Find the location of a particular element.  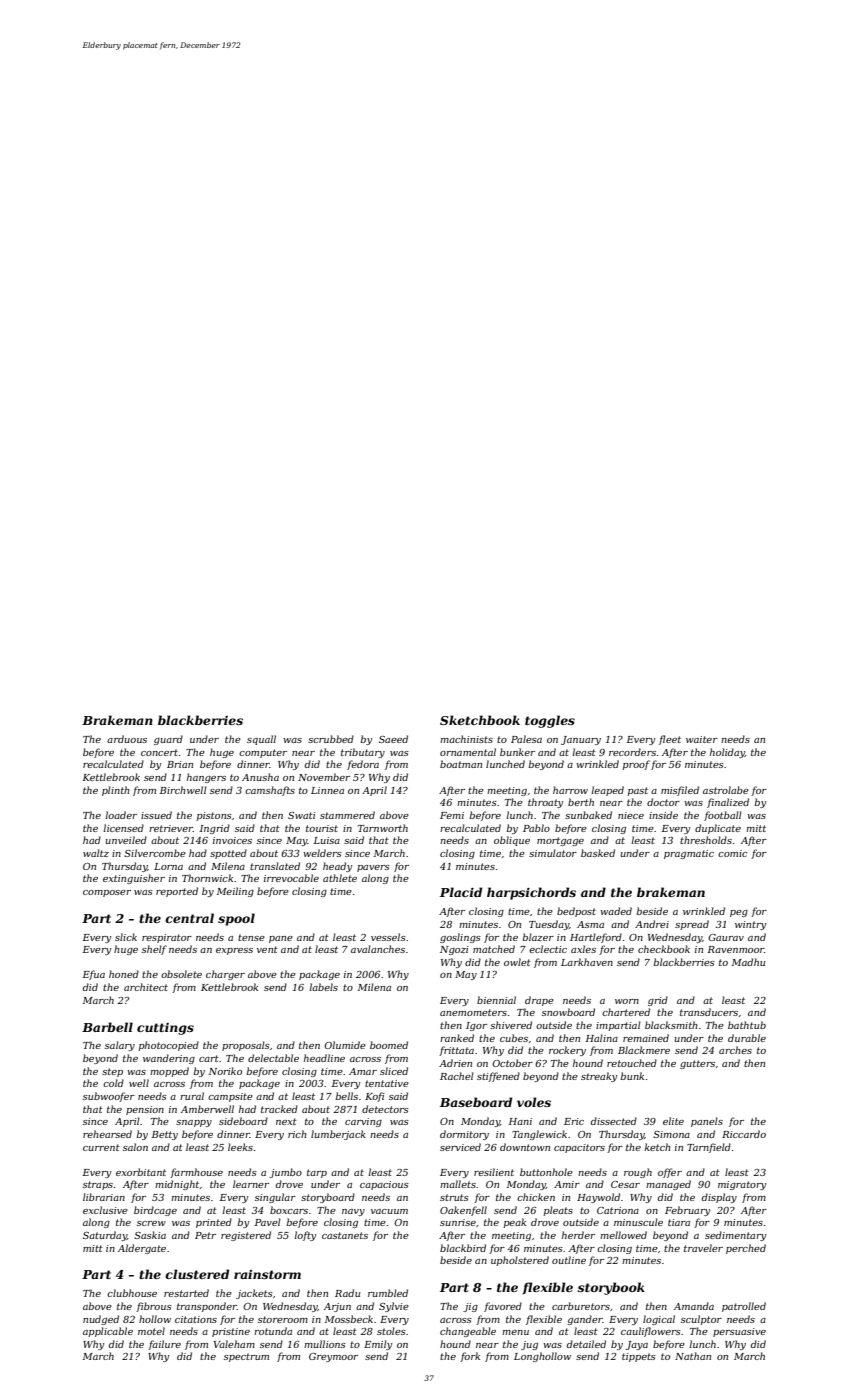

avalanches is located at coordinates (378, 949).
